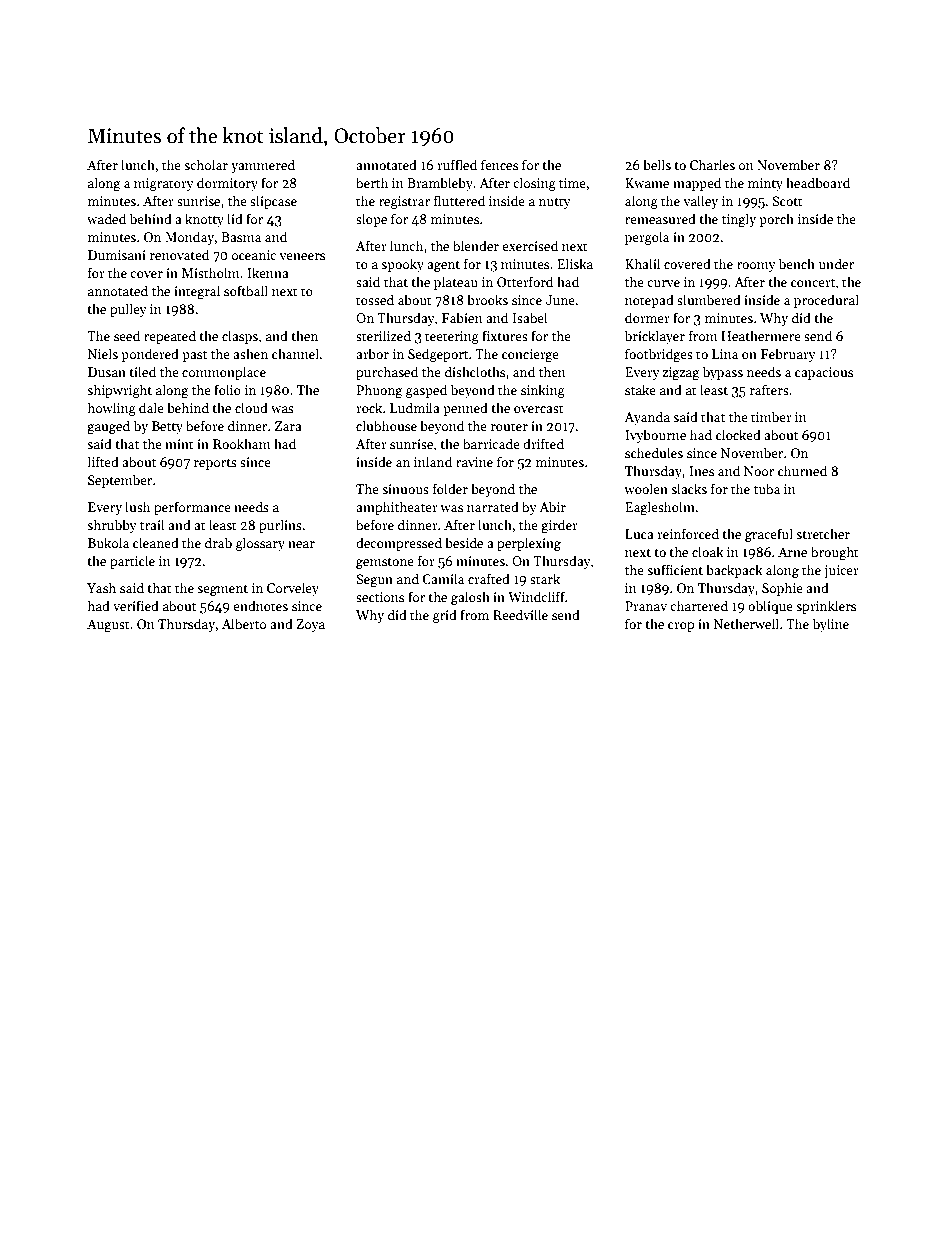  I want to click on Charles, so click(712, 164).
